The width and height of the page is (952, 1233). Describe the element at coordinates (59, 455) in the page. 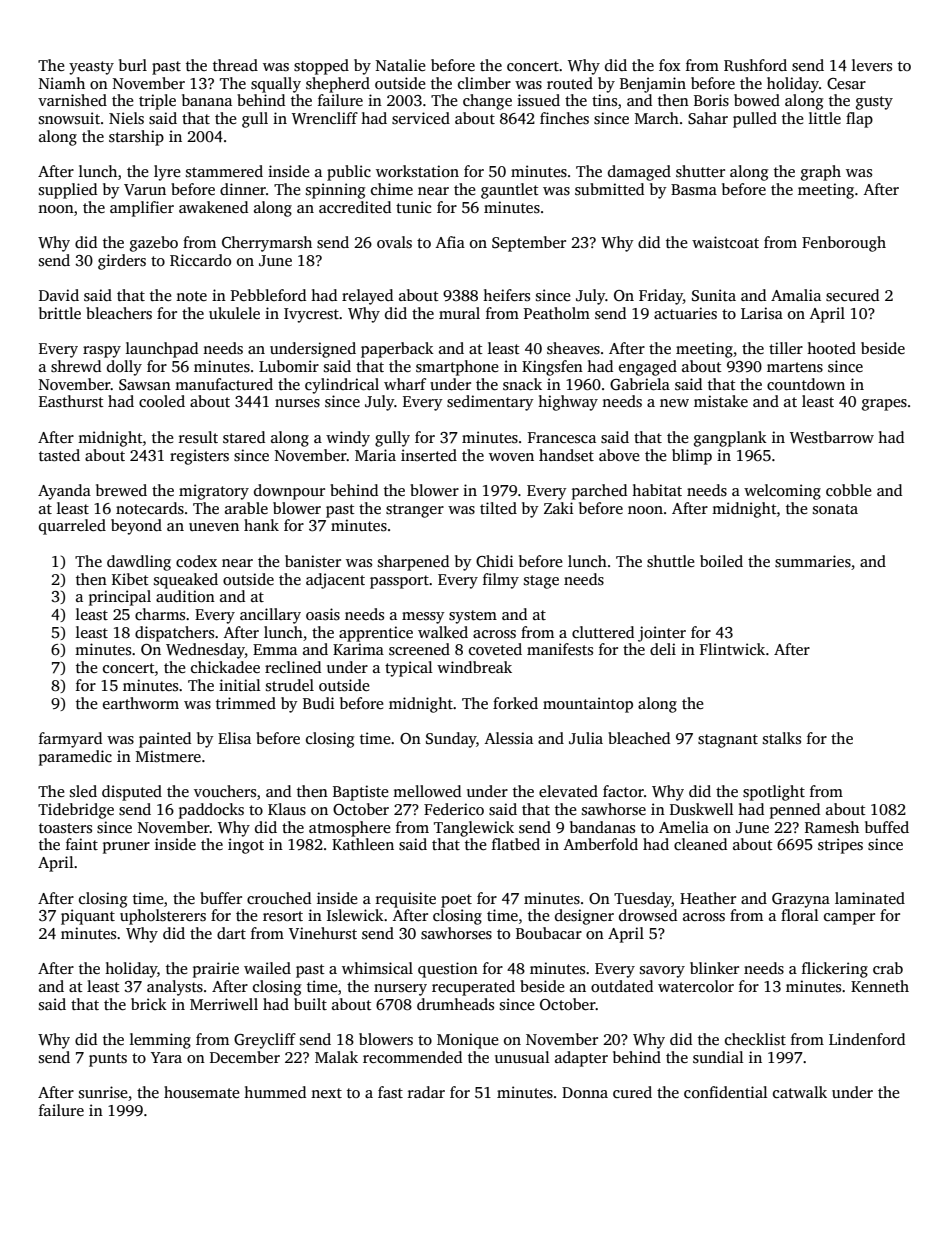

I see `tasted` at that location.
